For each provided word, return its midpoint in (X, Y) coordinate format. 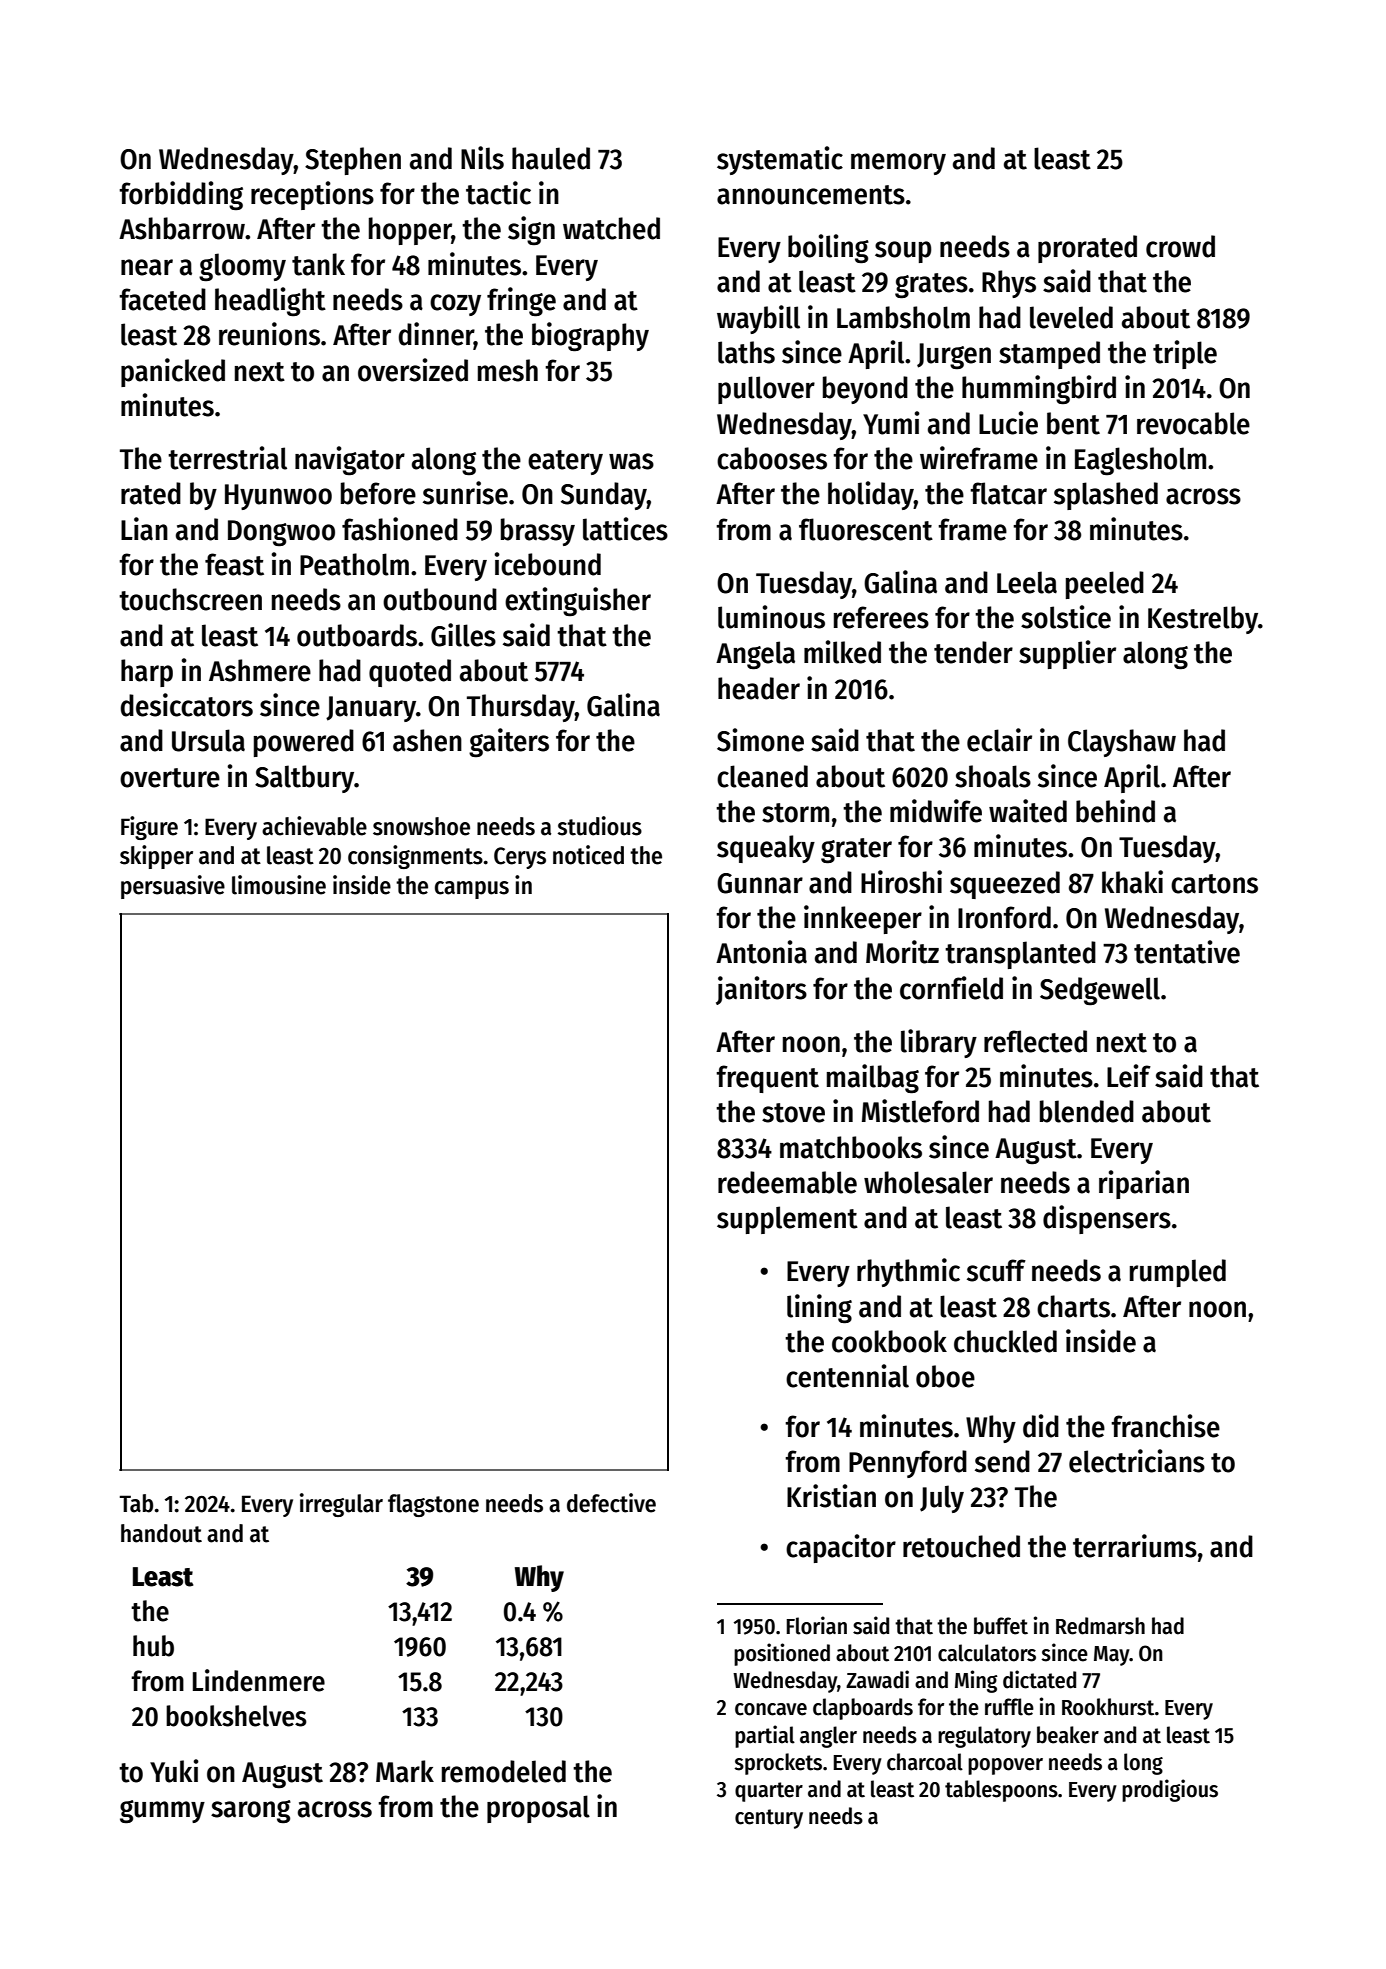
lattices (625, 529)
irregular (341, 1505)
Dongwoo (281, 533)
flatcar (1008, 493)
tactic (498, 193)
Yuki (174, 1771)
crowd (1180, 246)
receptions (312, 195)
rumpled (1178, 1273)
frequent (767, 1079)
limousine (279, 885)
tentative (1187, 952)
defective (611, 1503)
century (769, 1819)
